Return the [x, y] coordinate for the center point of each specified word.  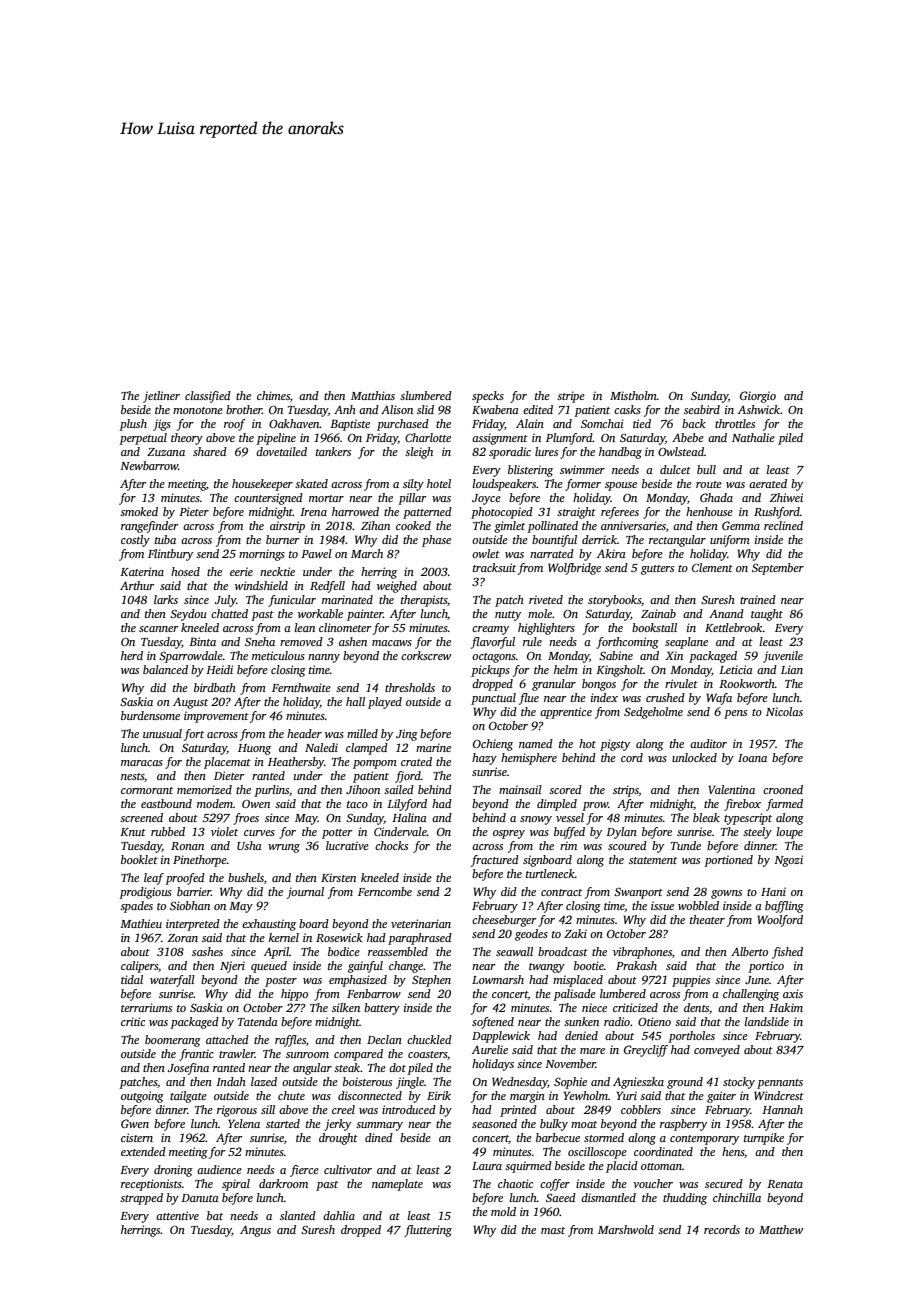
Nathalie [753, 437]
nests [132, 776]
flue [529, 699]
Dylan [621, 833]
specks [488, 397]
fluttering [428, 1231]
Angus [255, 1231]
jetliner [161, 397]
